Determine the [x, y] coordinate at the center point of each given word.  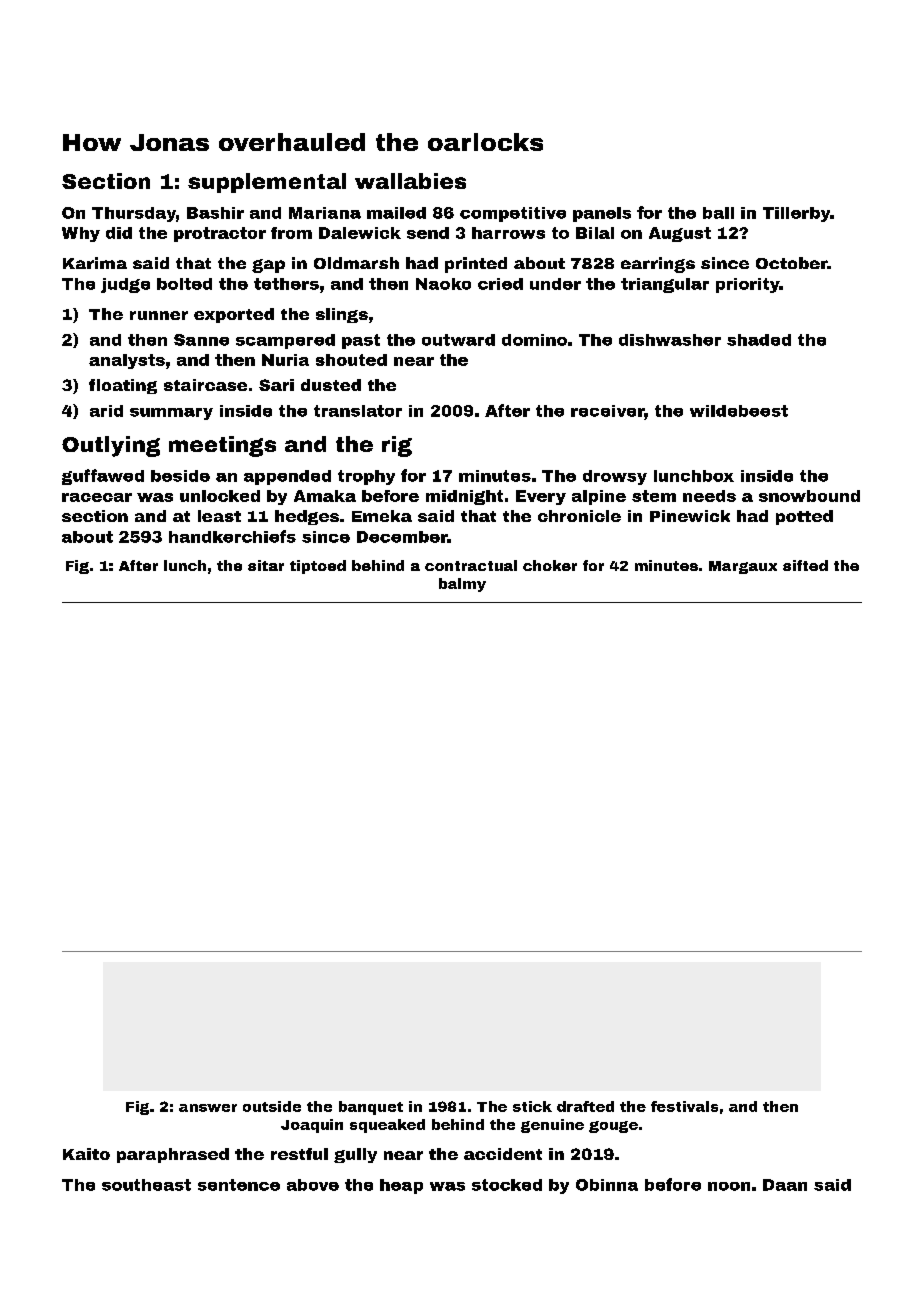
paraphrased [173, 1155]
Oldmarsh [356, 263]
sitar [266, 565]
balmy [462, 585]
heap [401, 1186]
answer [208, 1108]
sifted [805, 565]
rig [397, 446]
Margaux [743, 567]
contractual [471, 565]
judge [125, 285]
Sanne [201, 340]
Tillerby [796, 214]
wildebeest [739, 411]
